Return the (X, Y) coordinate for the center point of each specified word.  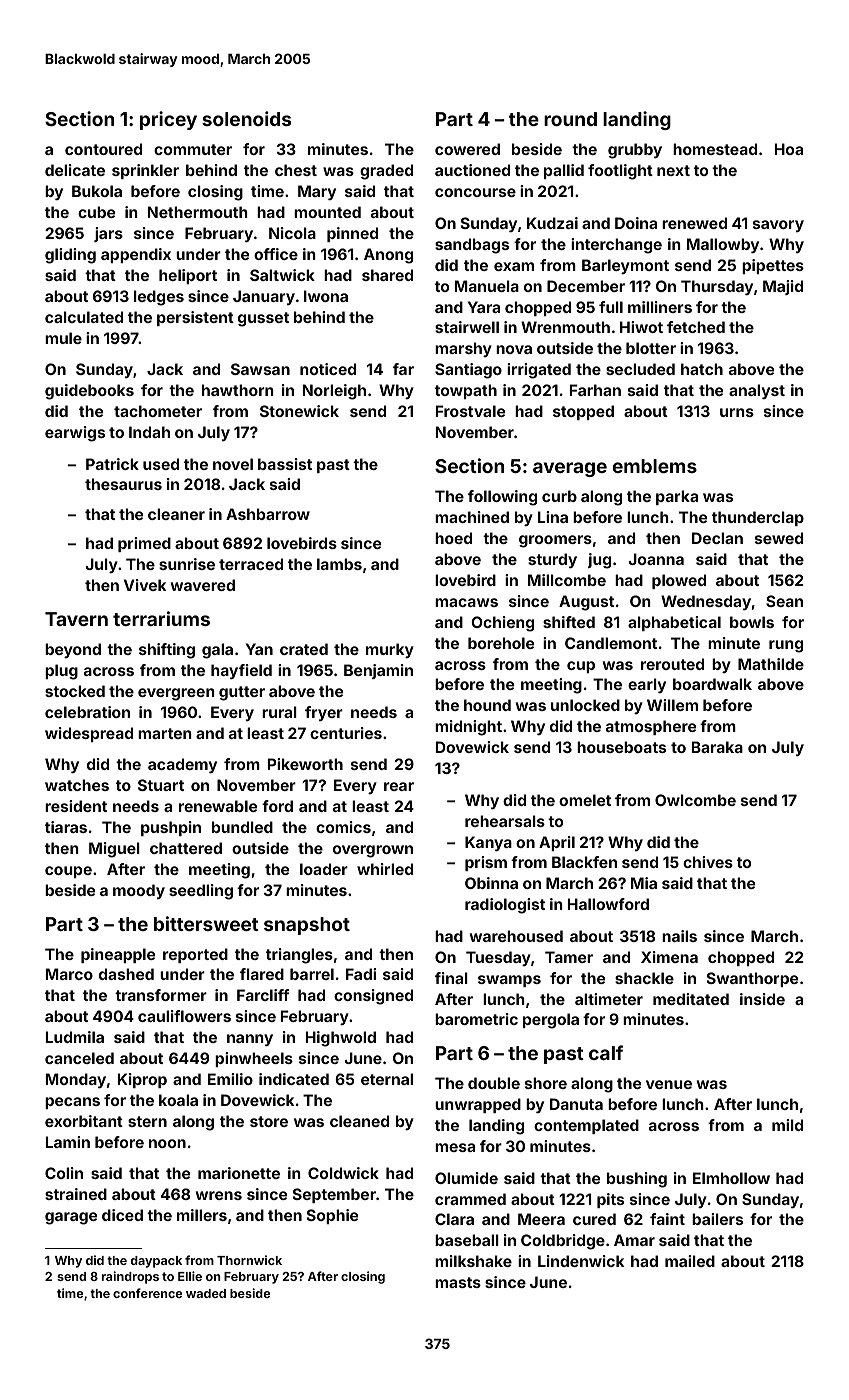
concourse (475, 192)
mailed (690, 1261)
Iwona (326, 296)
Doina (636, 223)
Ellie (190, 1276)
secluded (640, 369)
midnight (468, 728)
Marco (69, 974)
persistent (195, 318)
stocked (75, 691)
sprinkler (145, 171)
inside (762, 999)
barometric (476, 1019)
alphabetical (674, 623)
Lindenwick (581, 1261)
